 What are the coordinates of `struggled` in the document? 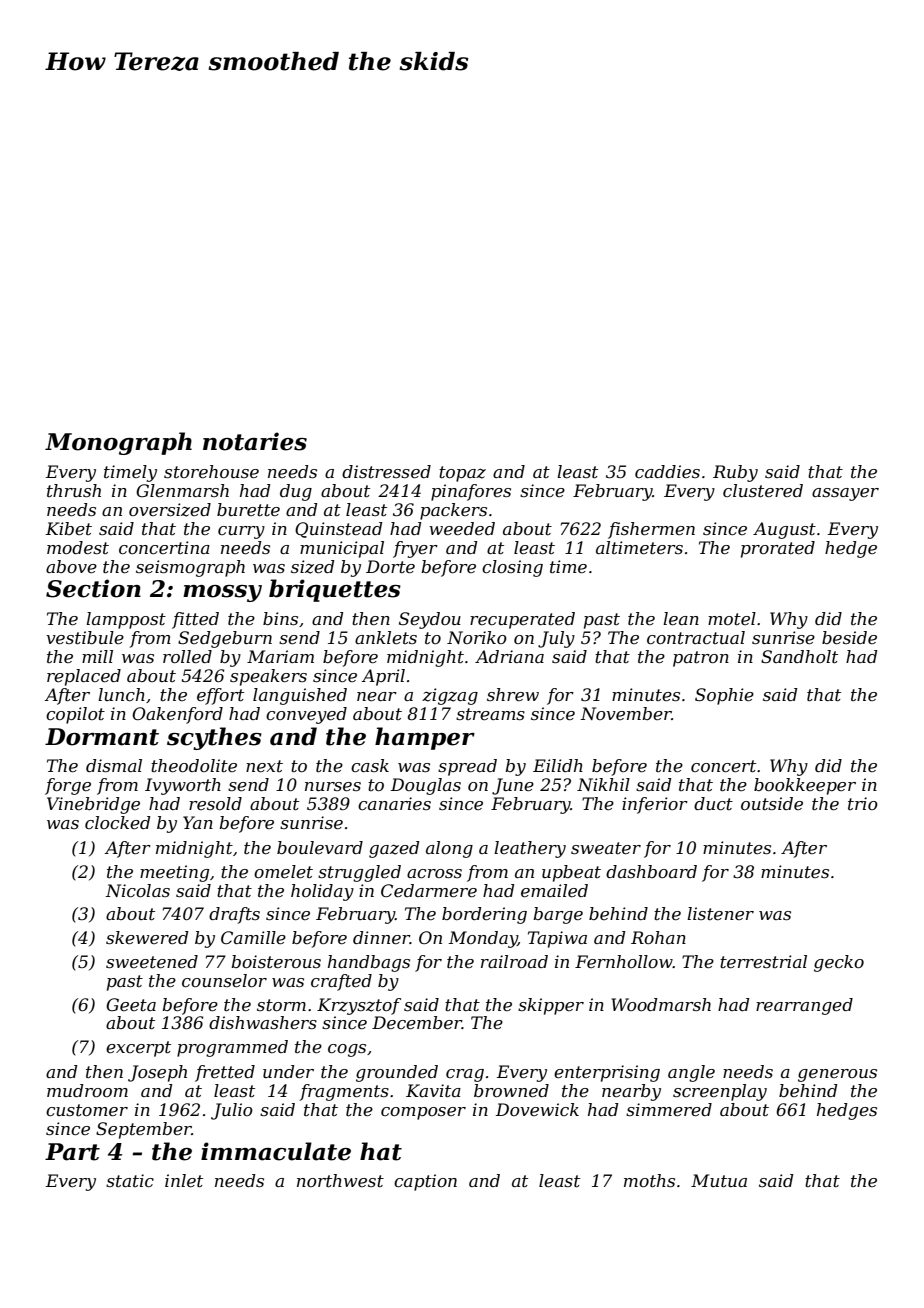 It's located at (359, 873).
